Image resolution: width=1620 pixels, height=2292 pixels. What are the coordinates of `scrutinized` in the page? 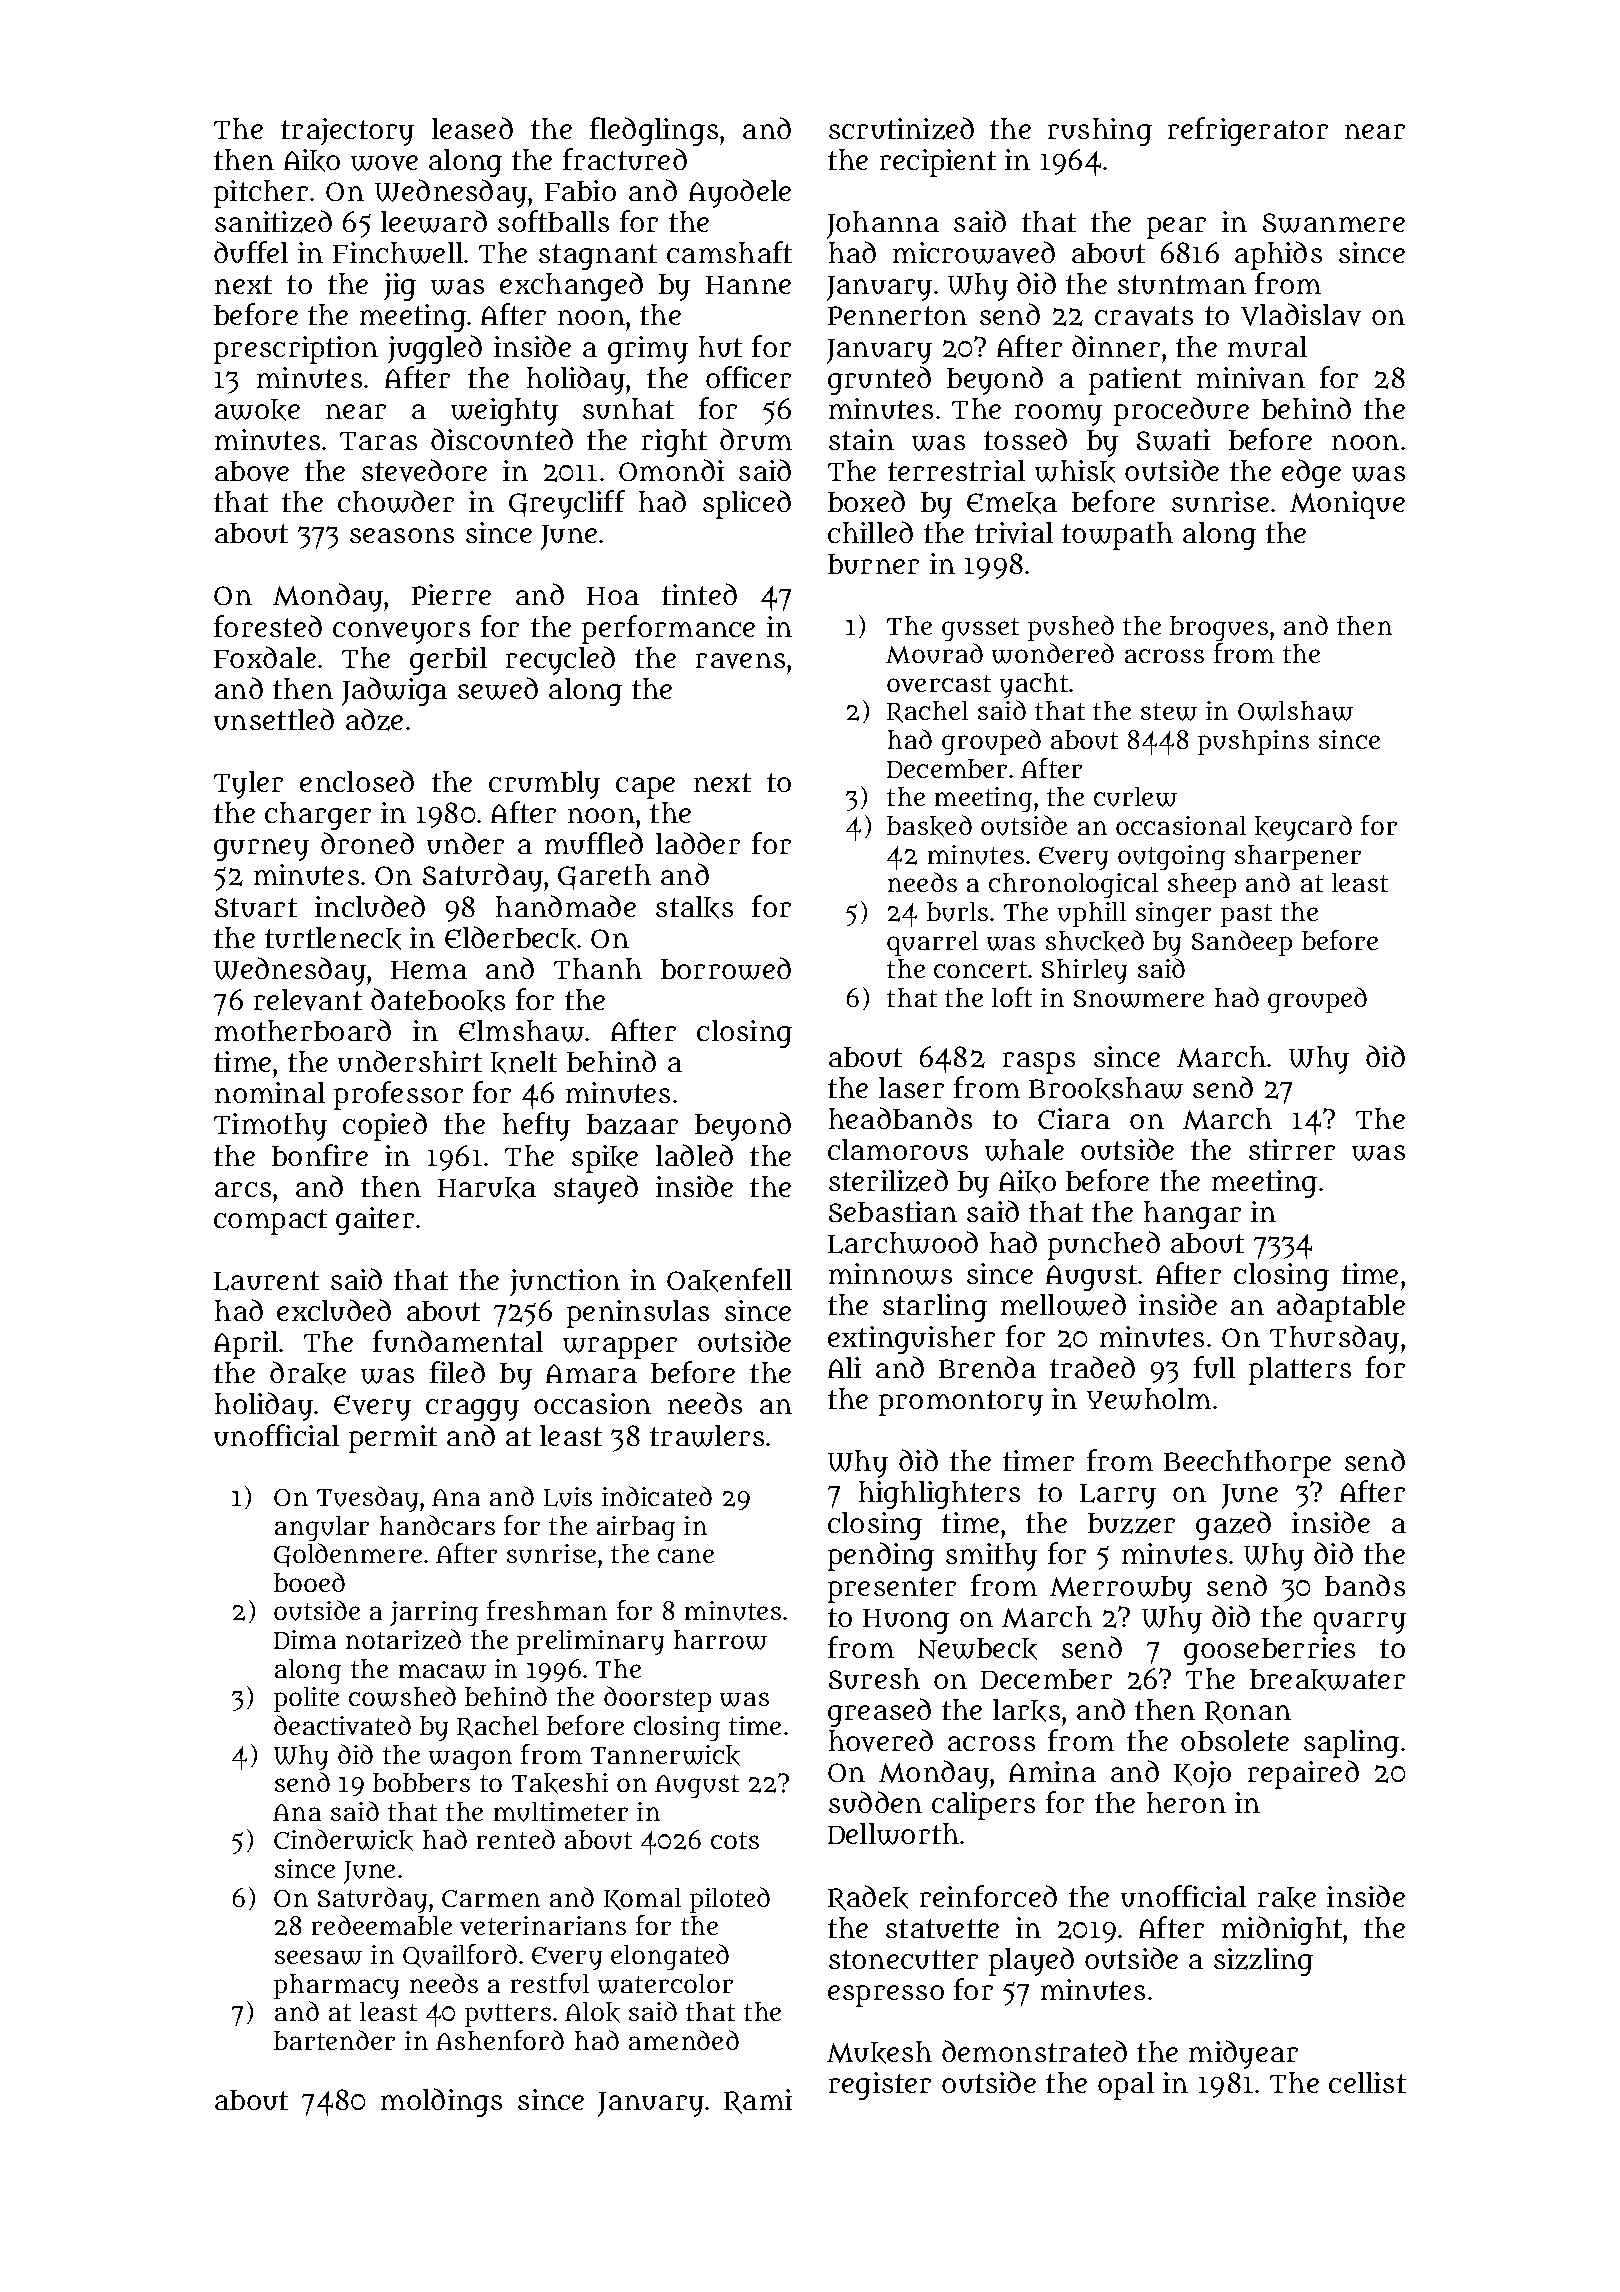 It's located at (901, 128).
